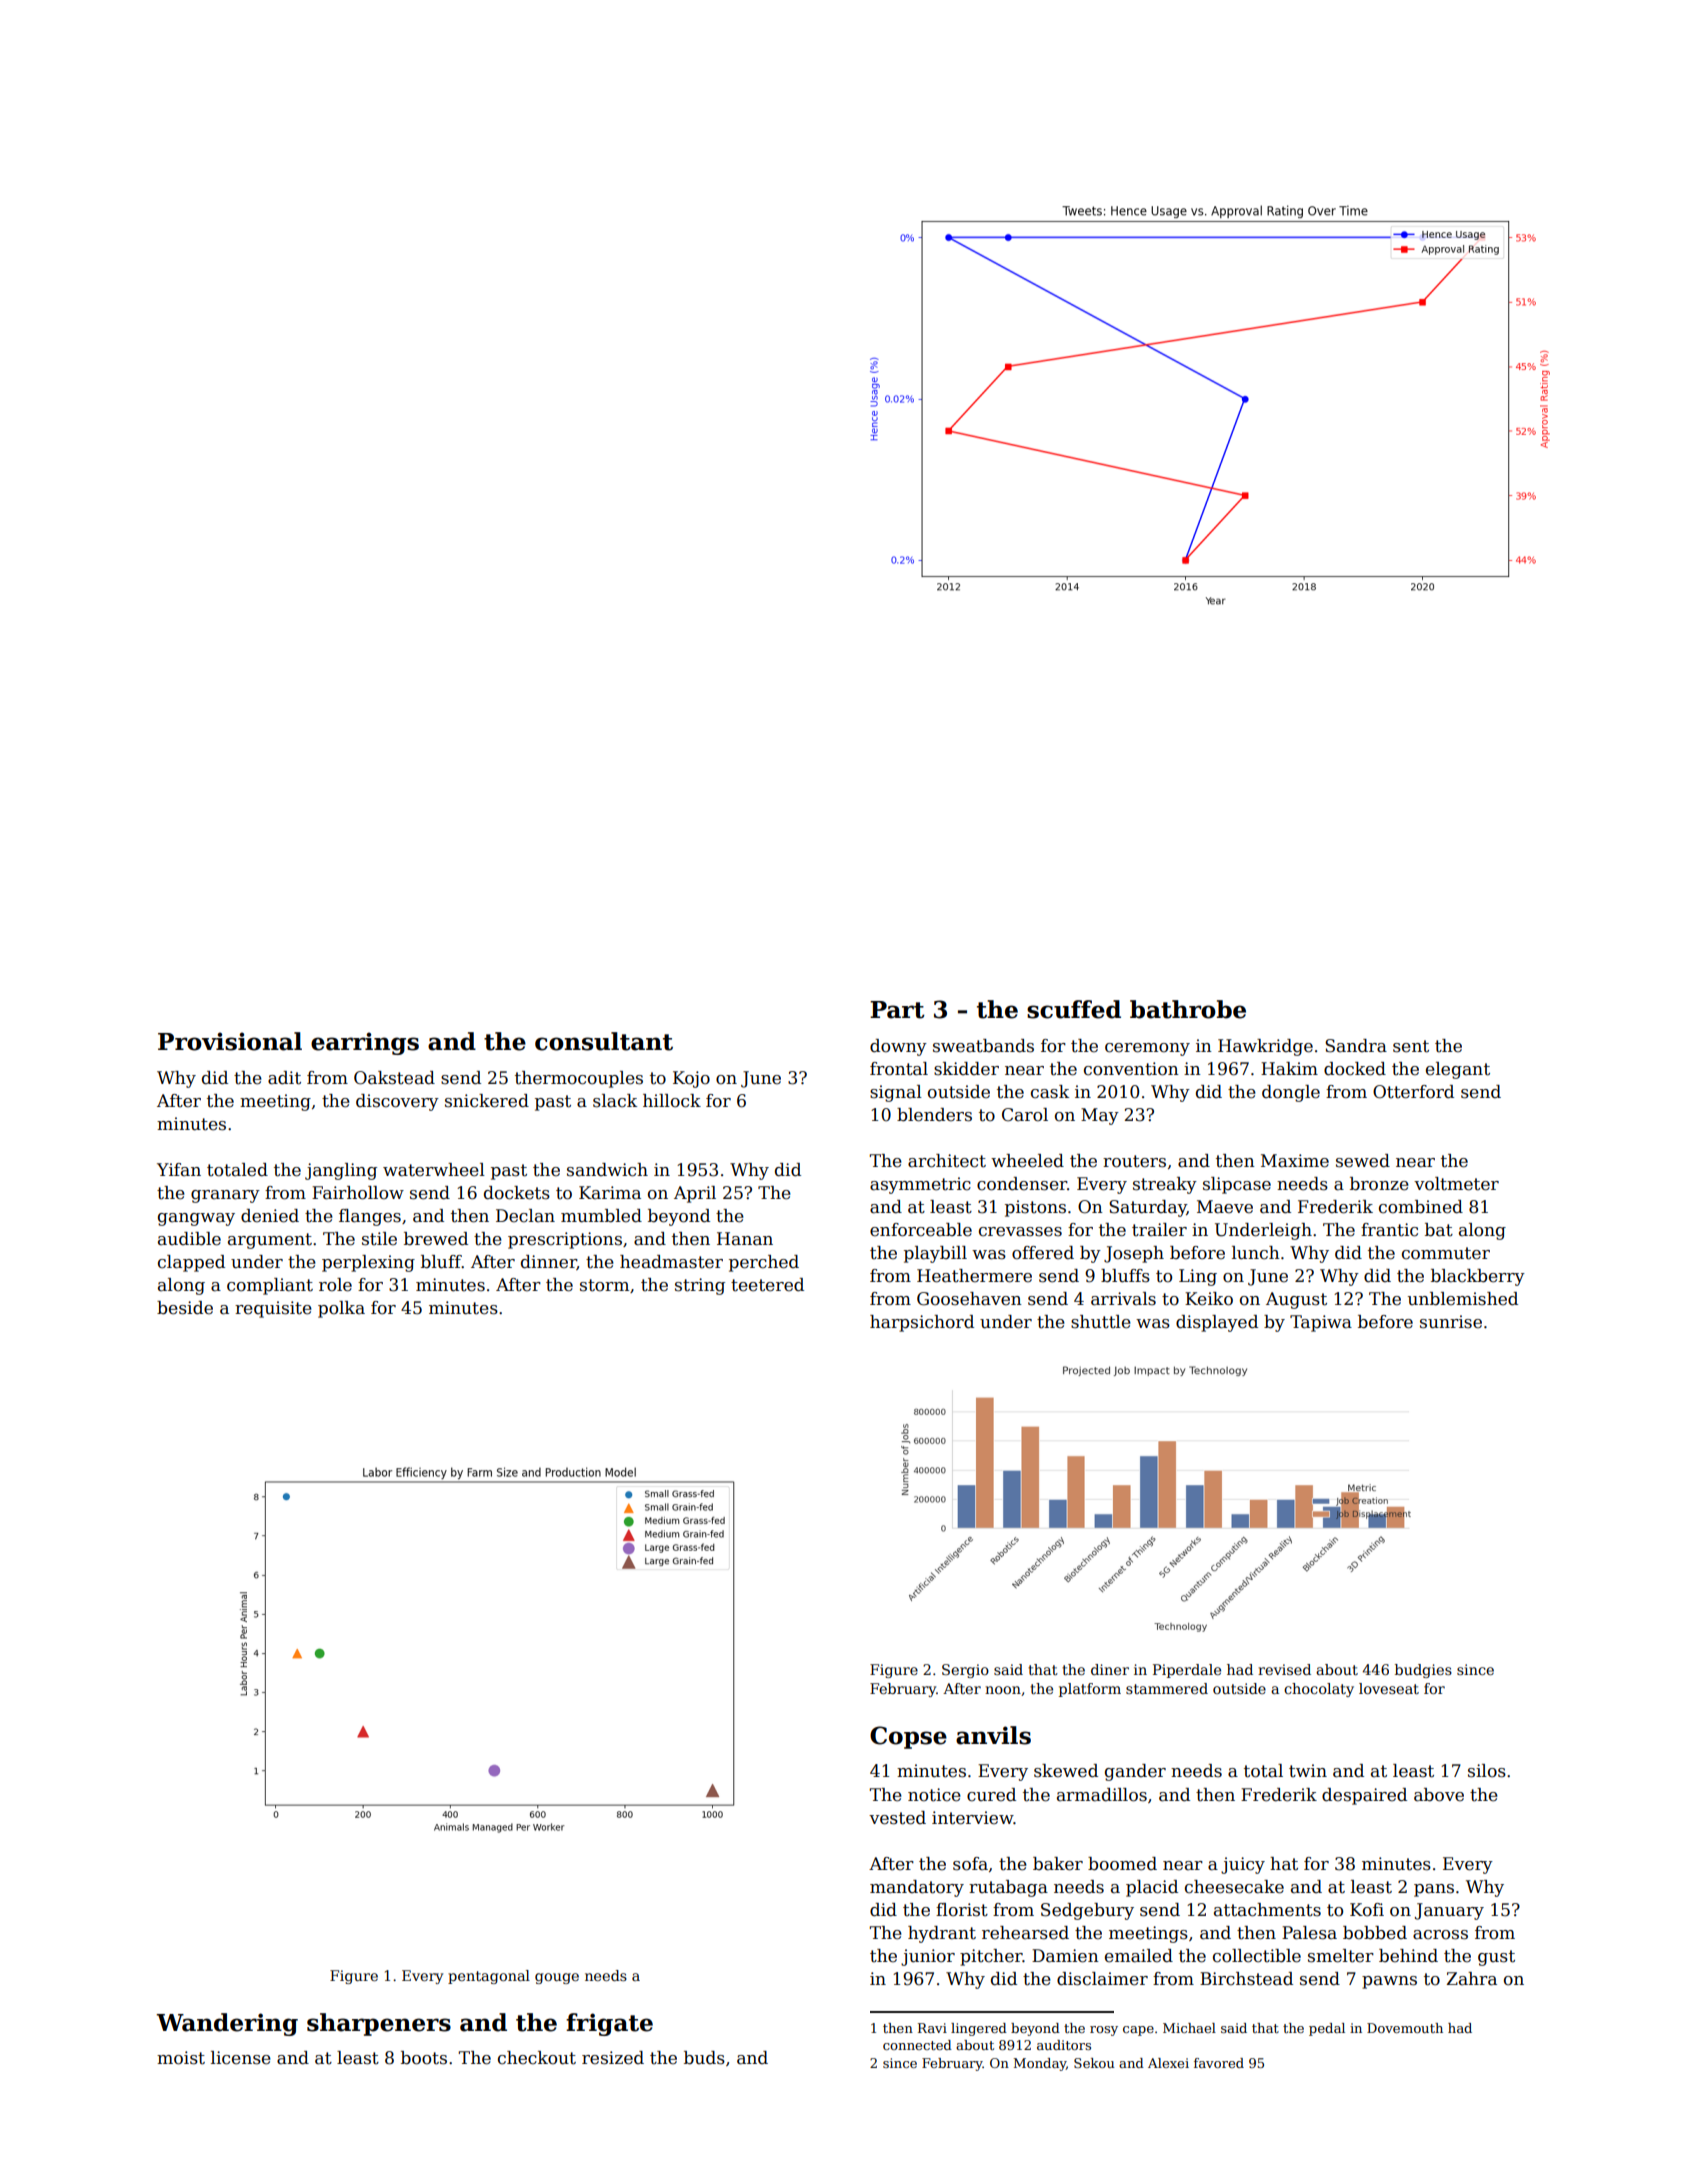  What do you see at coordinates (1134, 1161) in the screenshot?
I see `routers` at bounding box center [1134, 1161].
